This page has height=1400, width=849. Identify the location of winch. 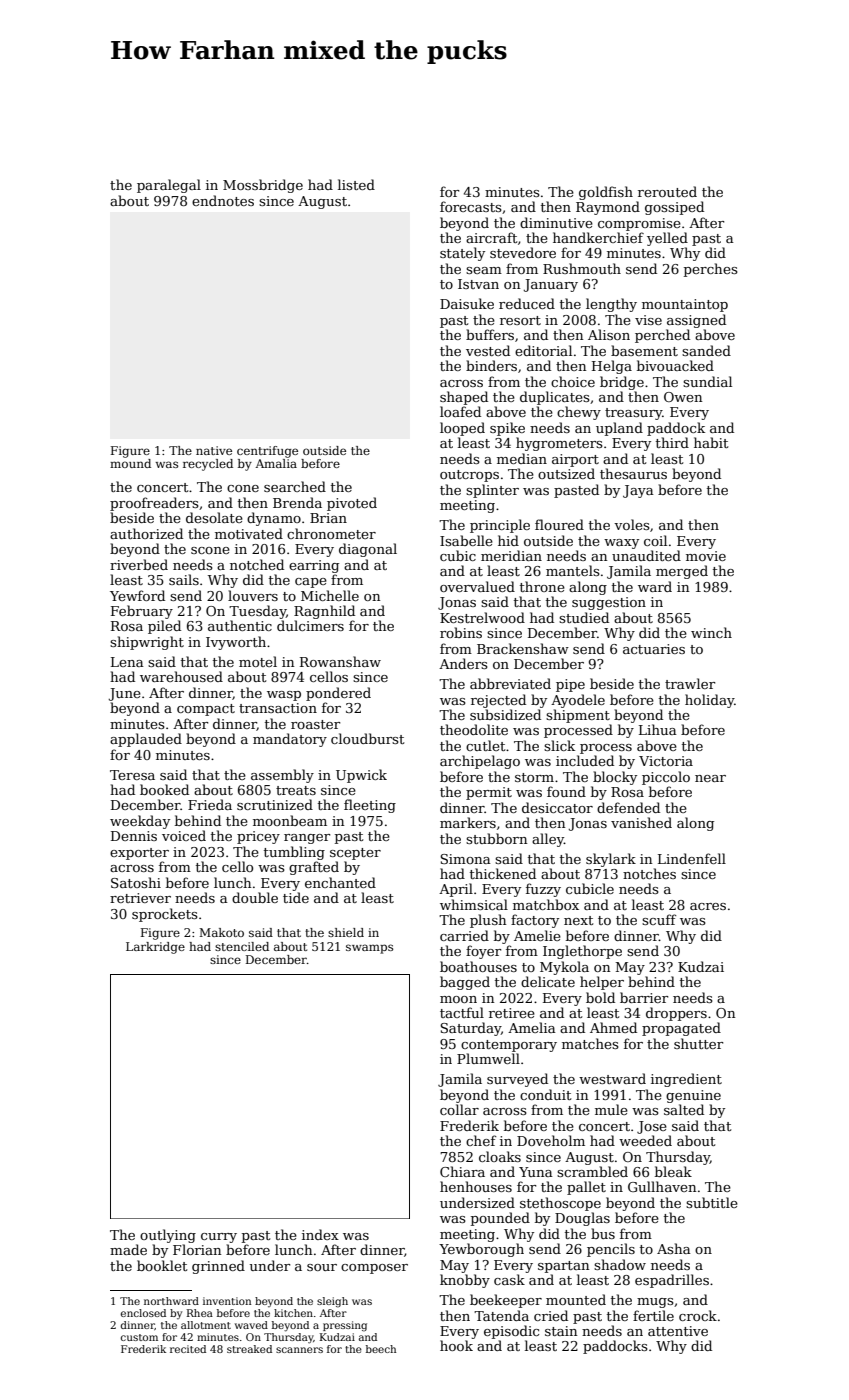
(711, 632).
